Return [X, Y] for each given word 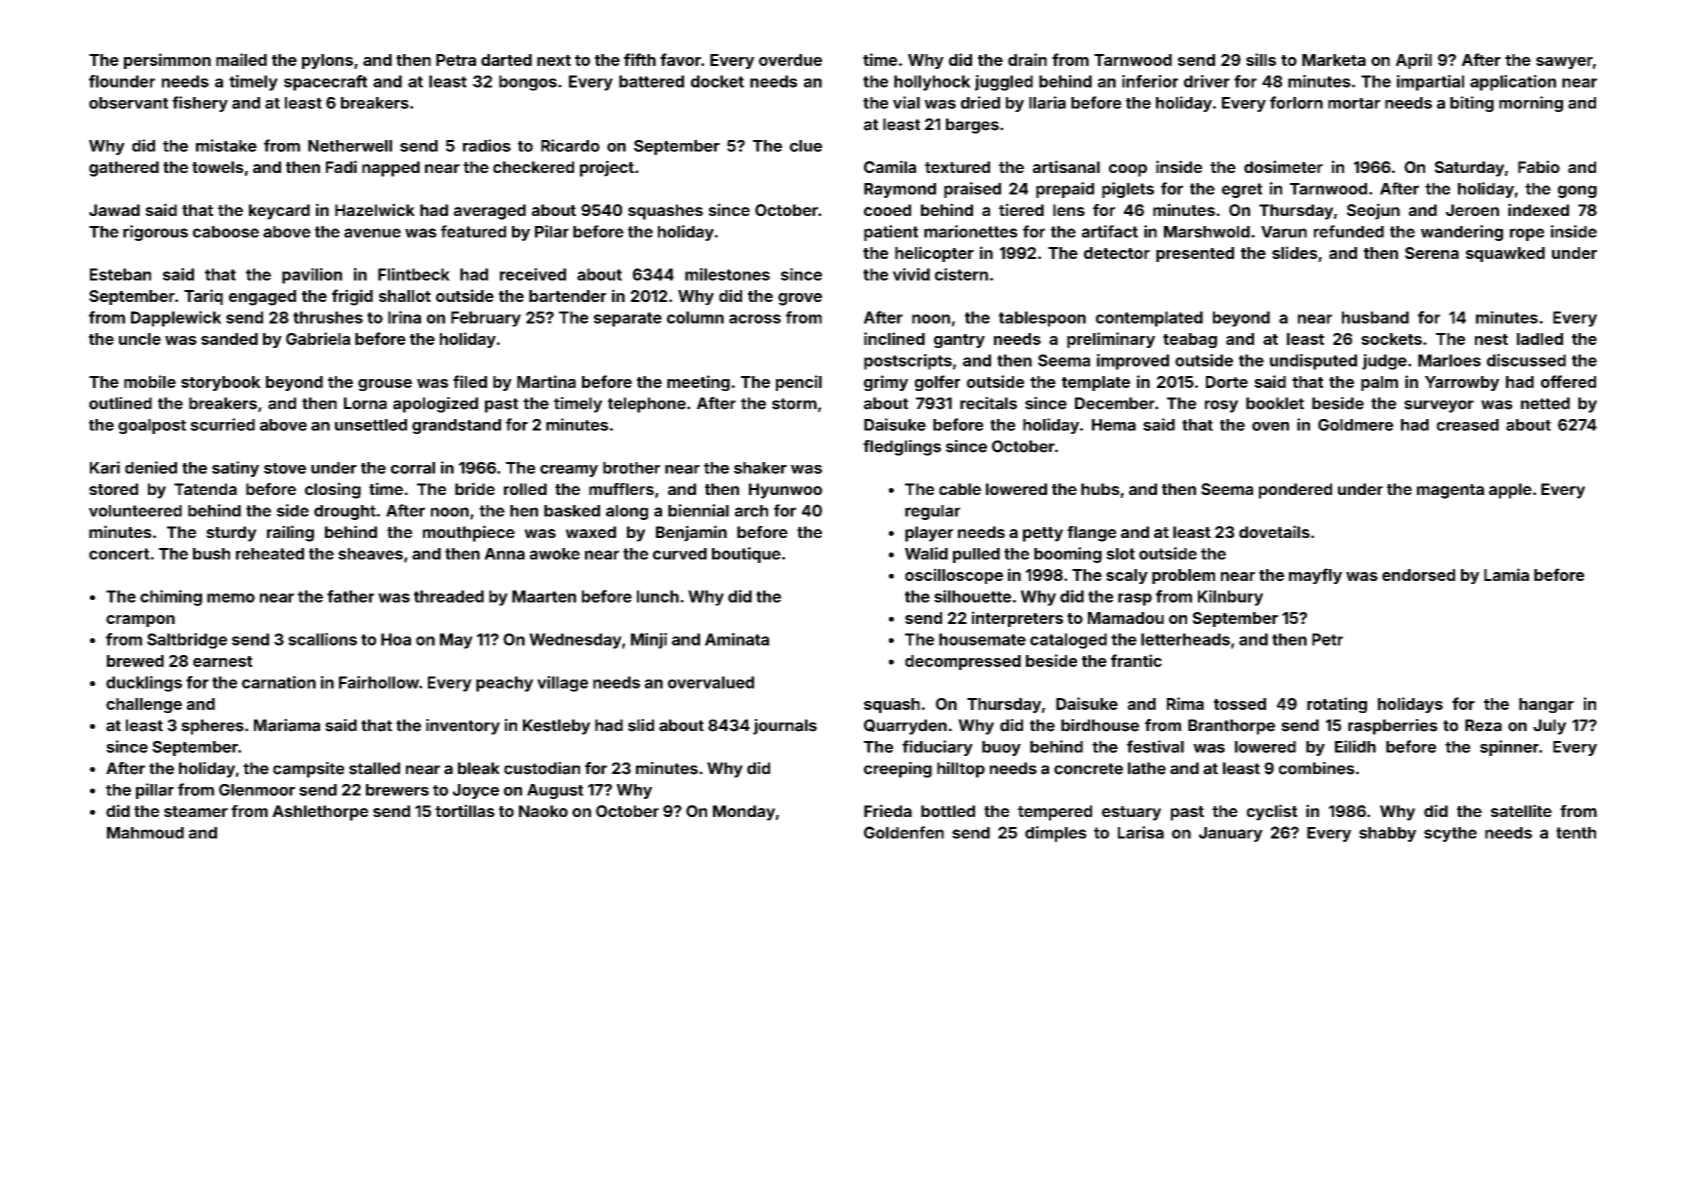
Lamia [1506, 574]
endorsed [1418, 575]
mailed [241, 59]
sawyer [1564, 63]
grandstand [456, 426]
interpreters [1017, 619]
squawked [1505, 254]
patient [891, 233]
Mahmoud [145, 833]
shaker [760, 468]
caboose [226, 232]
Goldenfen [904, 832]
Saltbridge [187, 641]
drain [1027, 59]
